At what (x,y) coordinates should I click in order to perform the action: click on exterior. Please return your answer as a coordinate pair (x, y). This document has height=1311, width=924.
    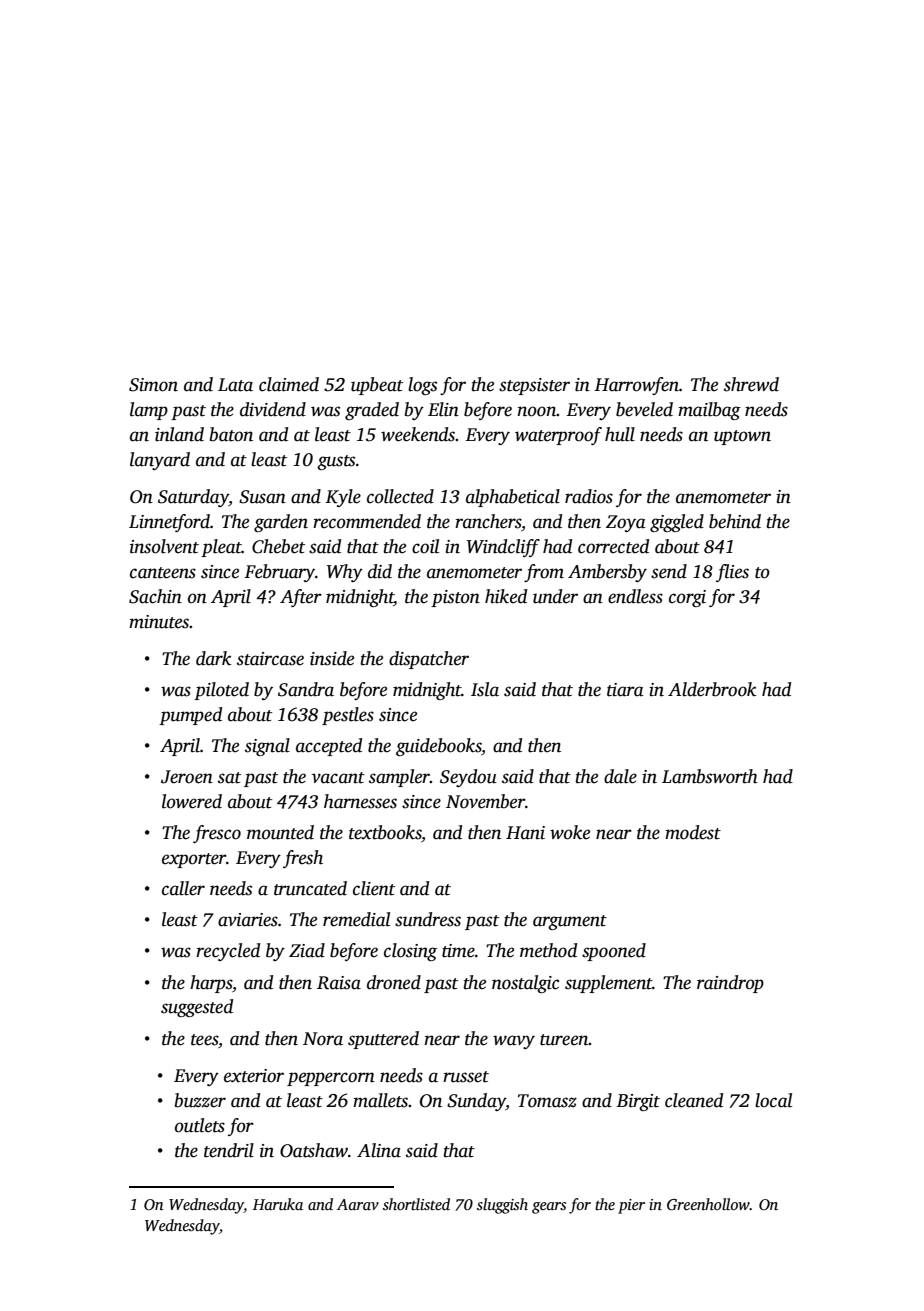
    Looking at the image, I should click on (254, 1076).
